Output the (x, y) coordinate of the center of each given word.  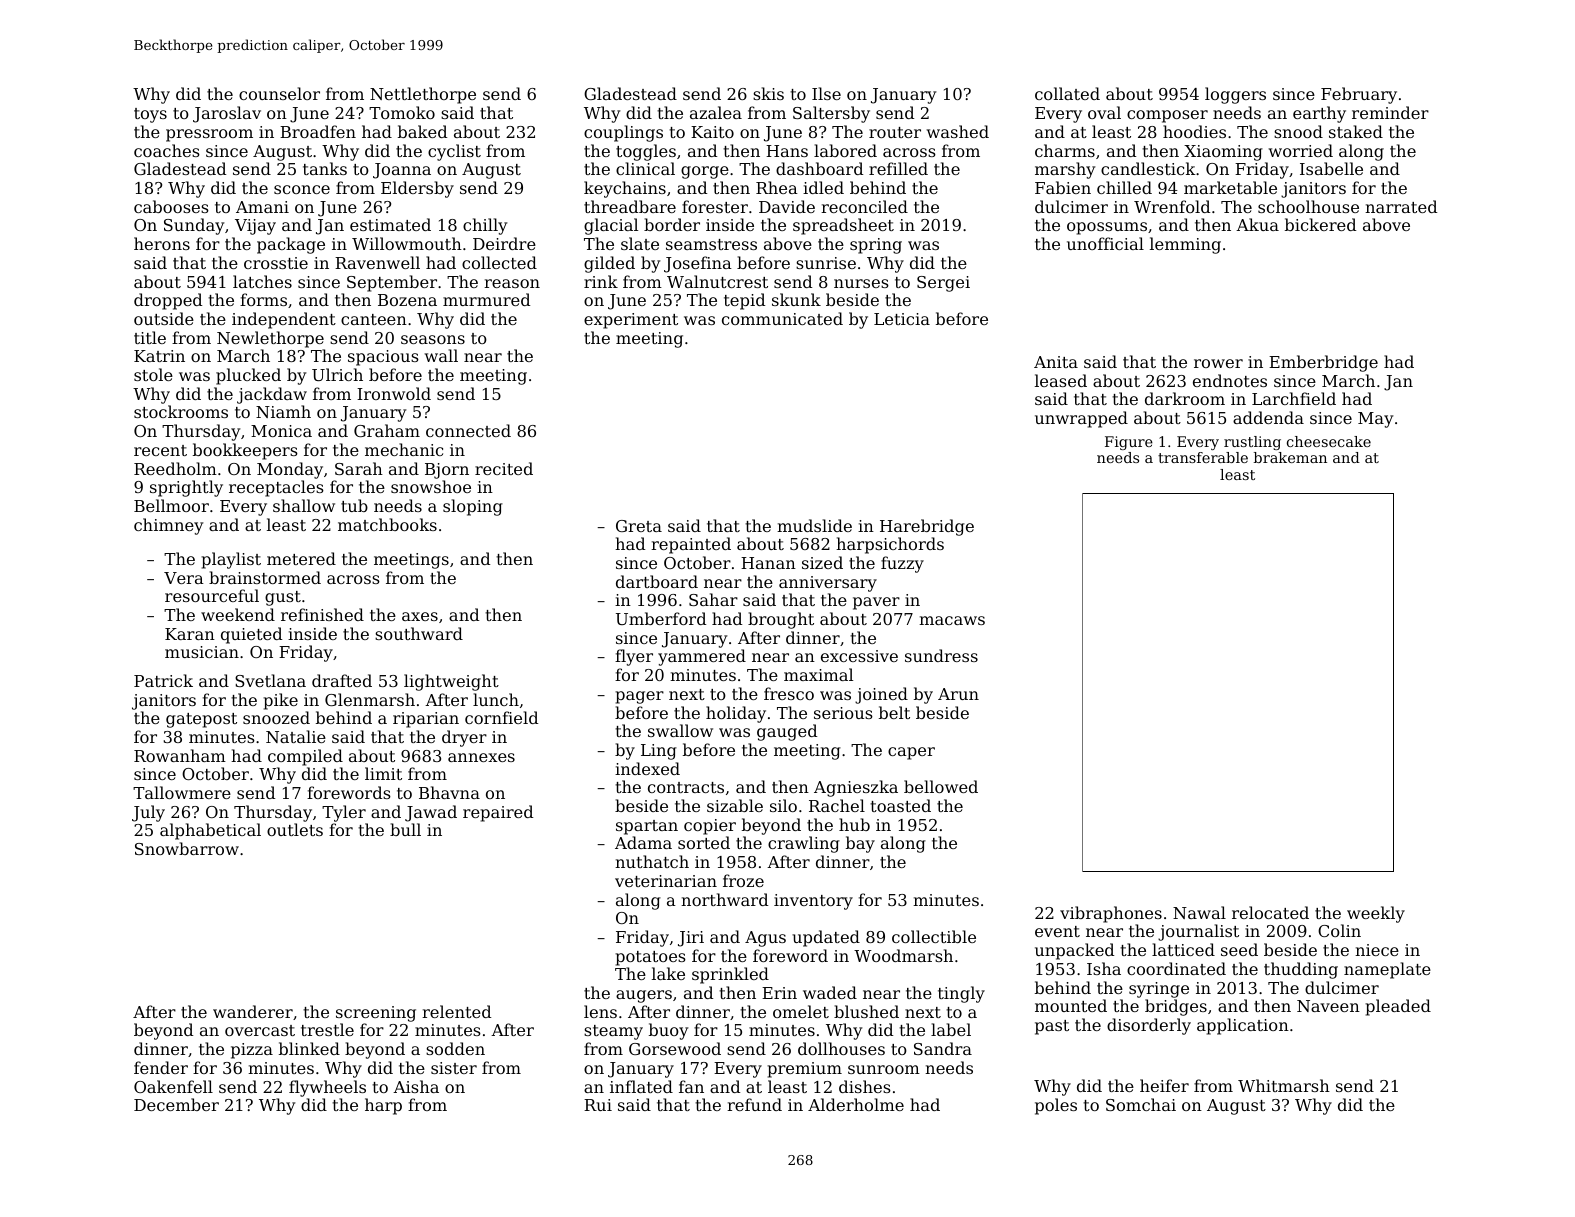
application (1243, 1026)
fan (691, 1086)
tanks (325, 168)
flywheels (327, 1088)
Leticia (902, 319)
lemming (1185, 245)
